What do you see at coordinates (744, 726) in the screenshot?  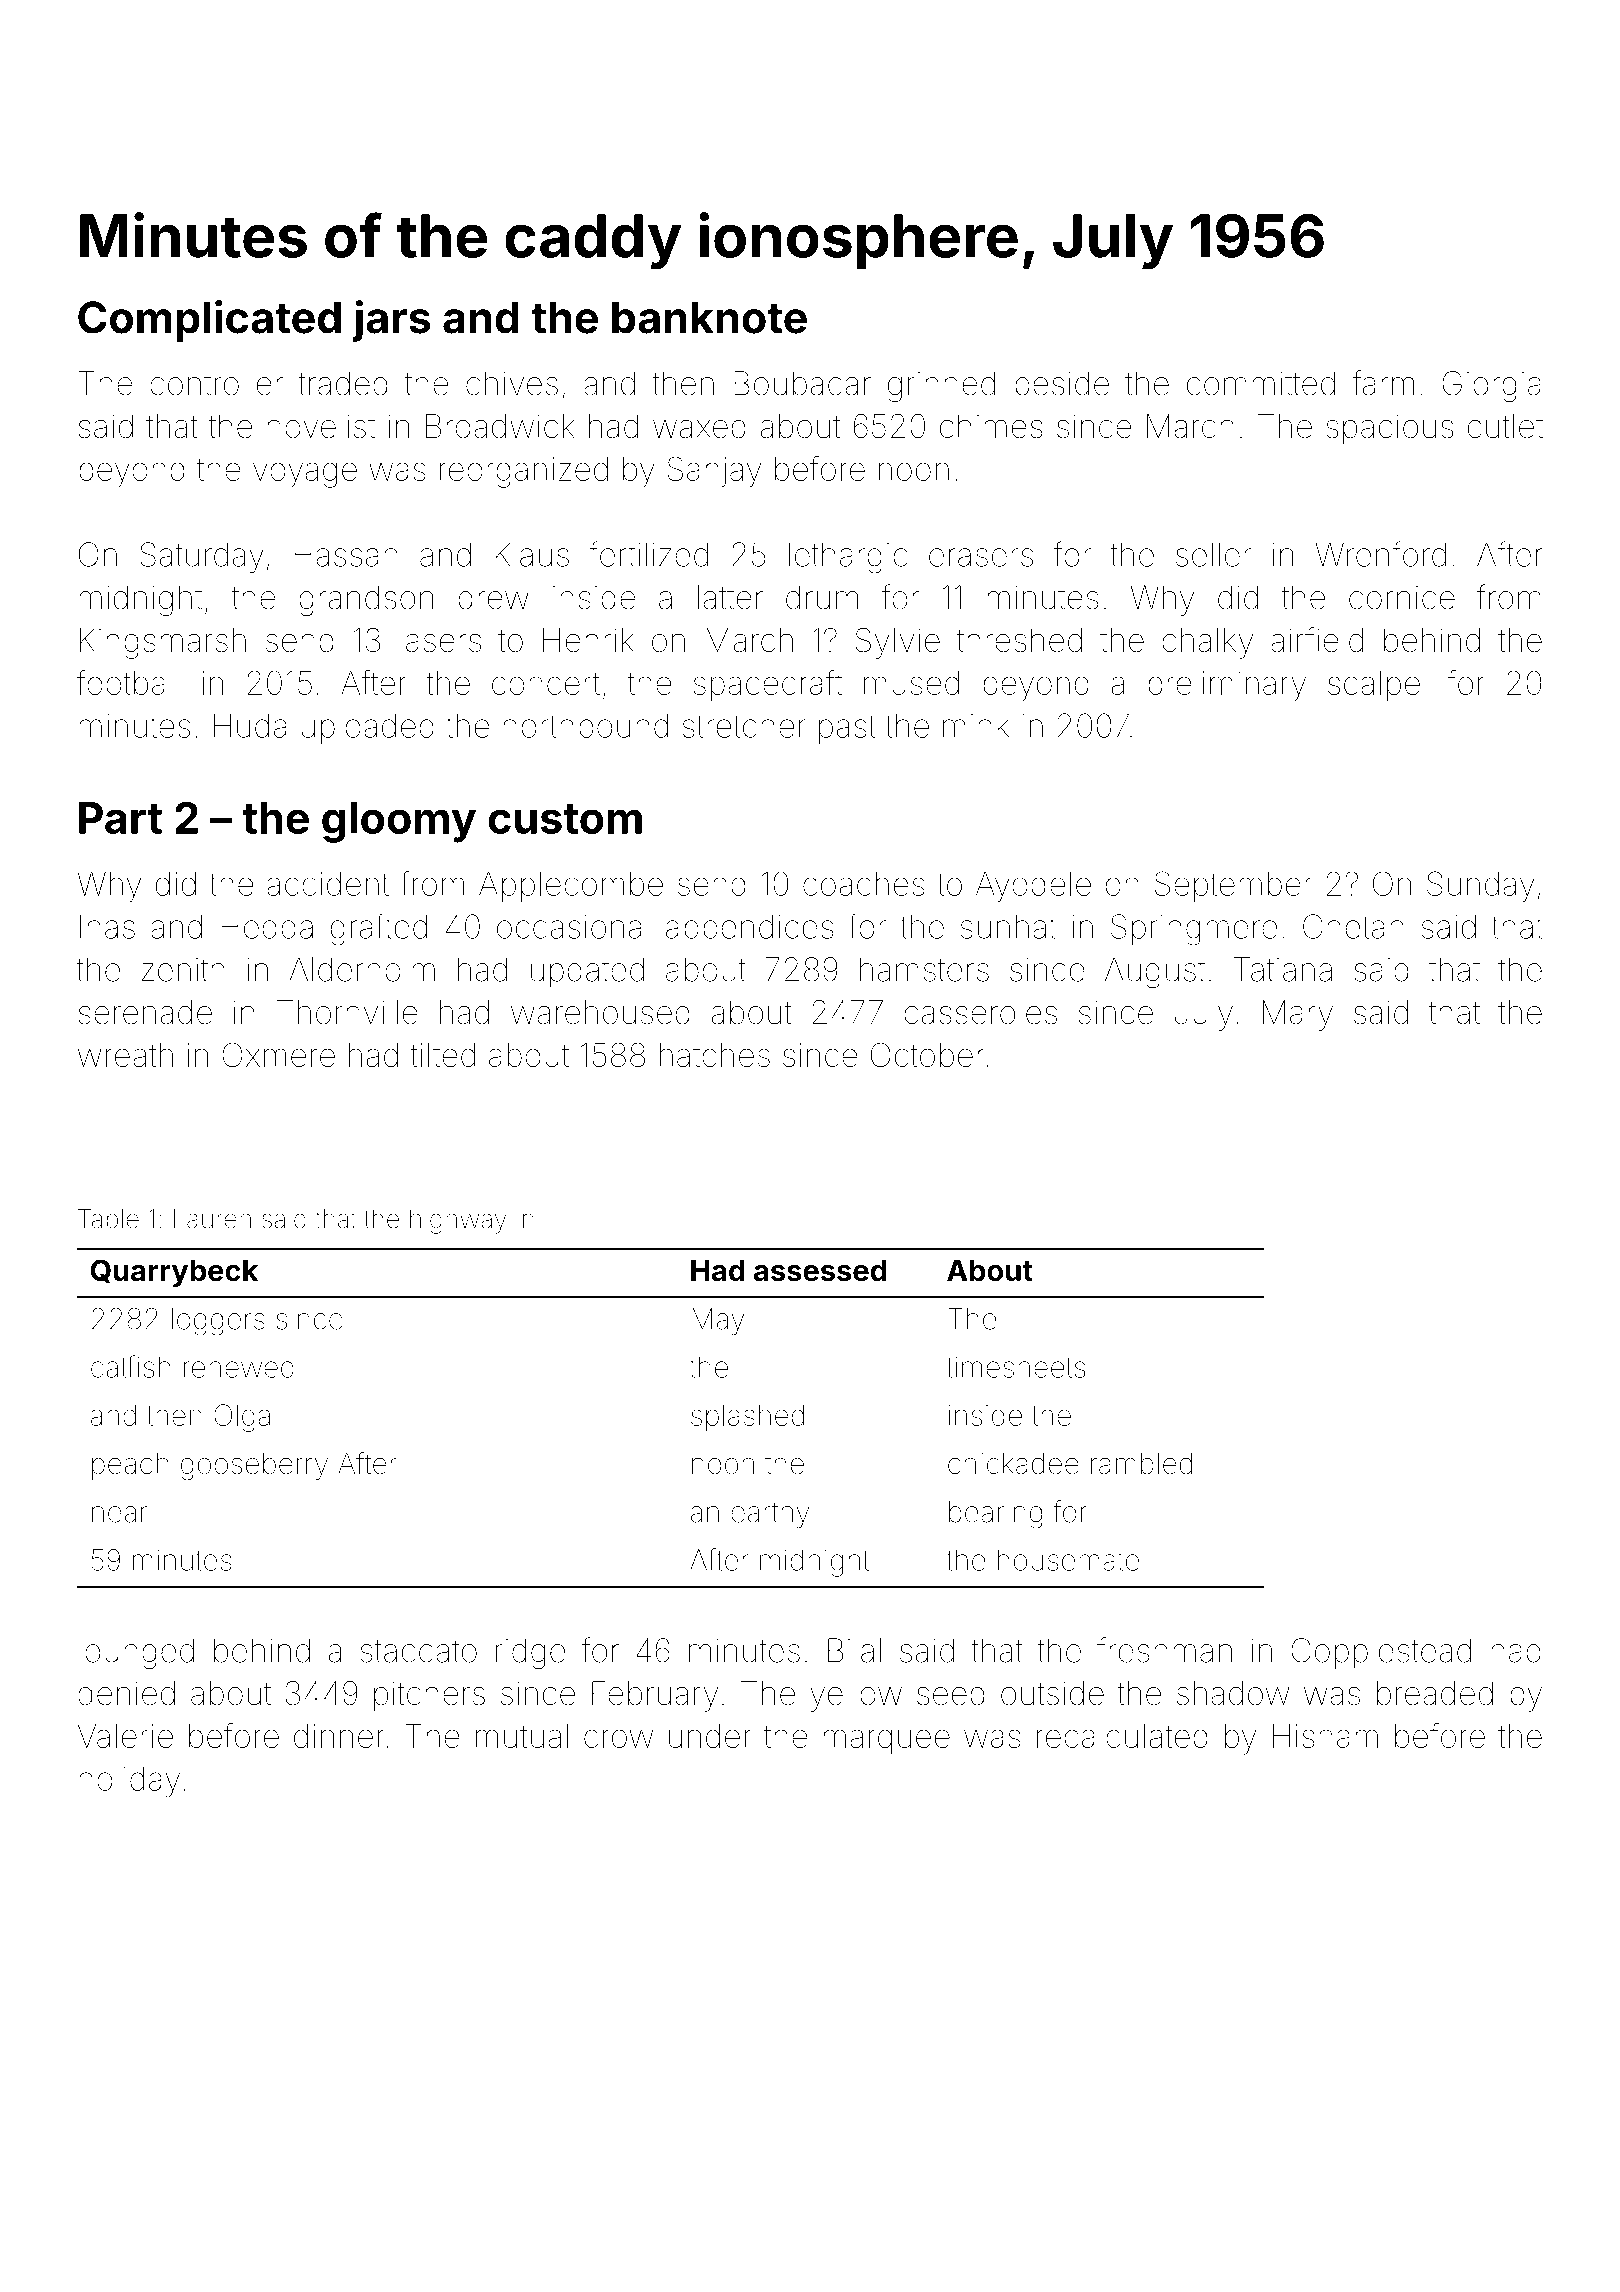 I see `stretcher` at bounding box center [744, 726].
